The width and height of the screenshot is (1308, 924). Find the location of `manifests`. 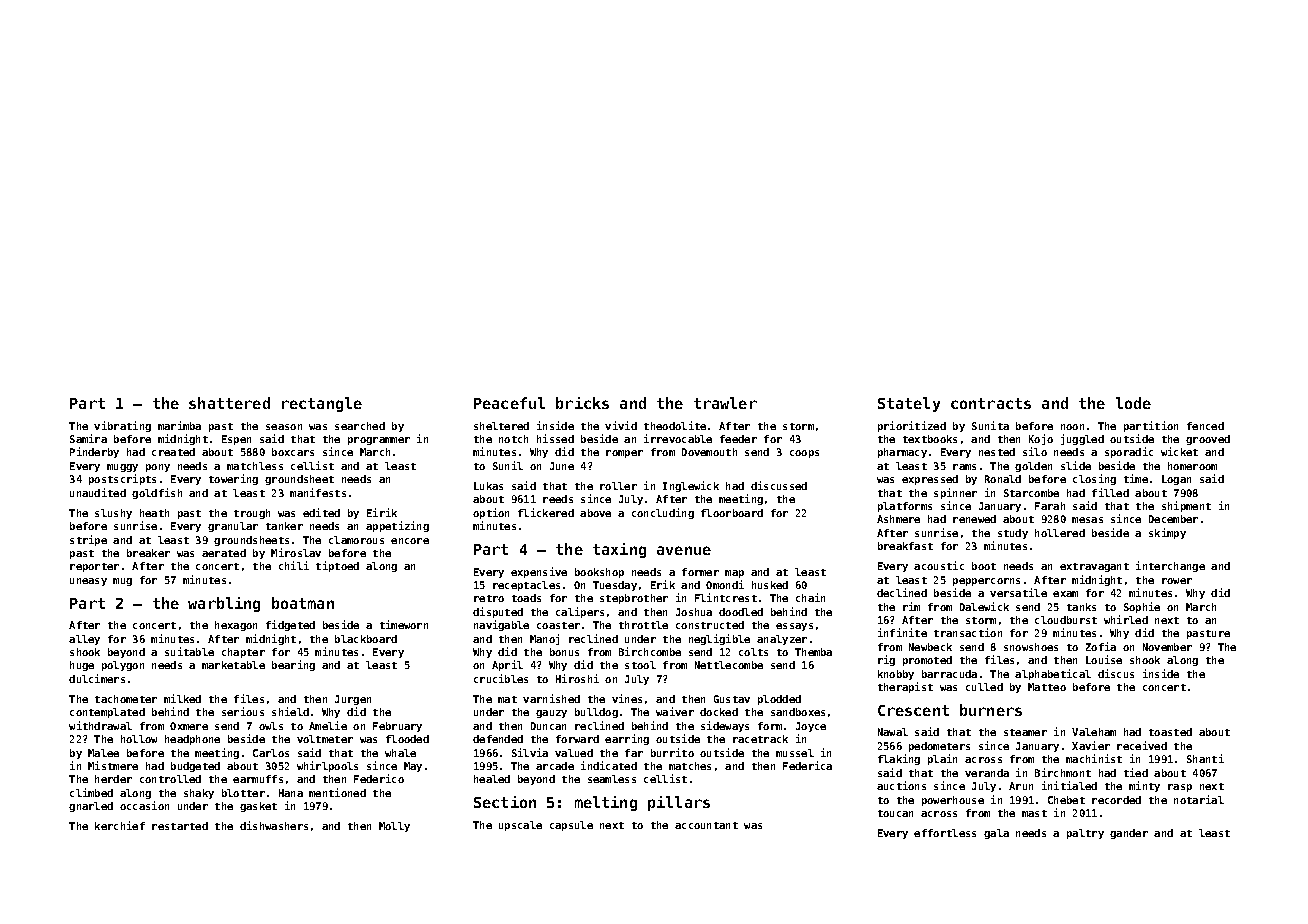

manifests is located at coordinates (318, 492).
